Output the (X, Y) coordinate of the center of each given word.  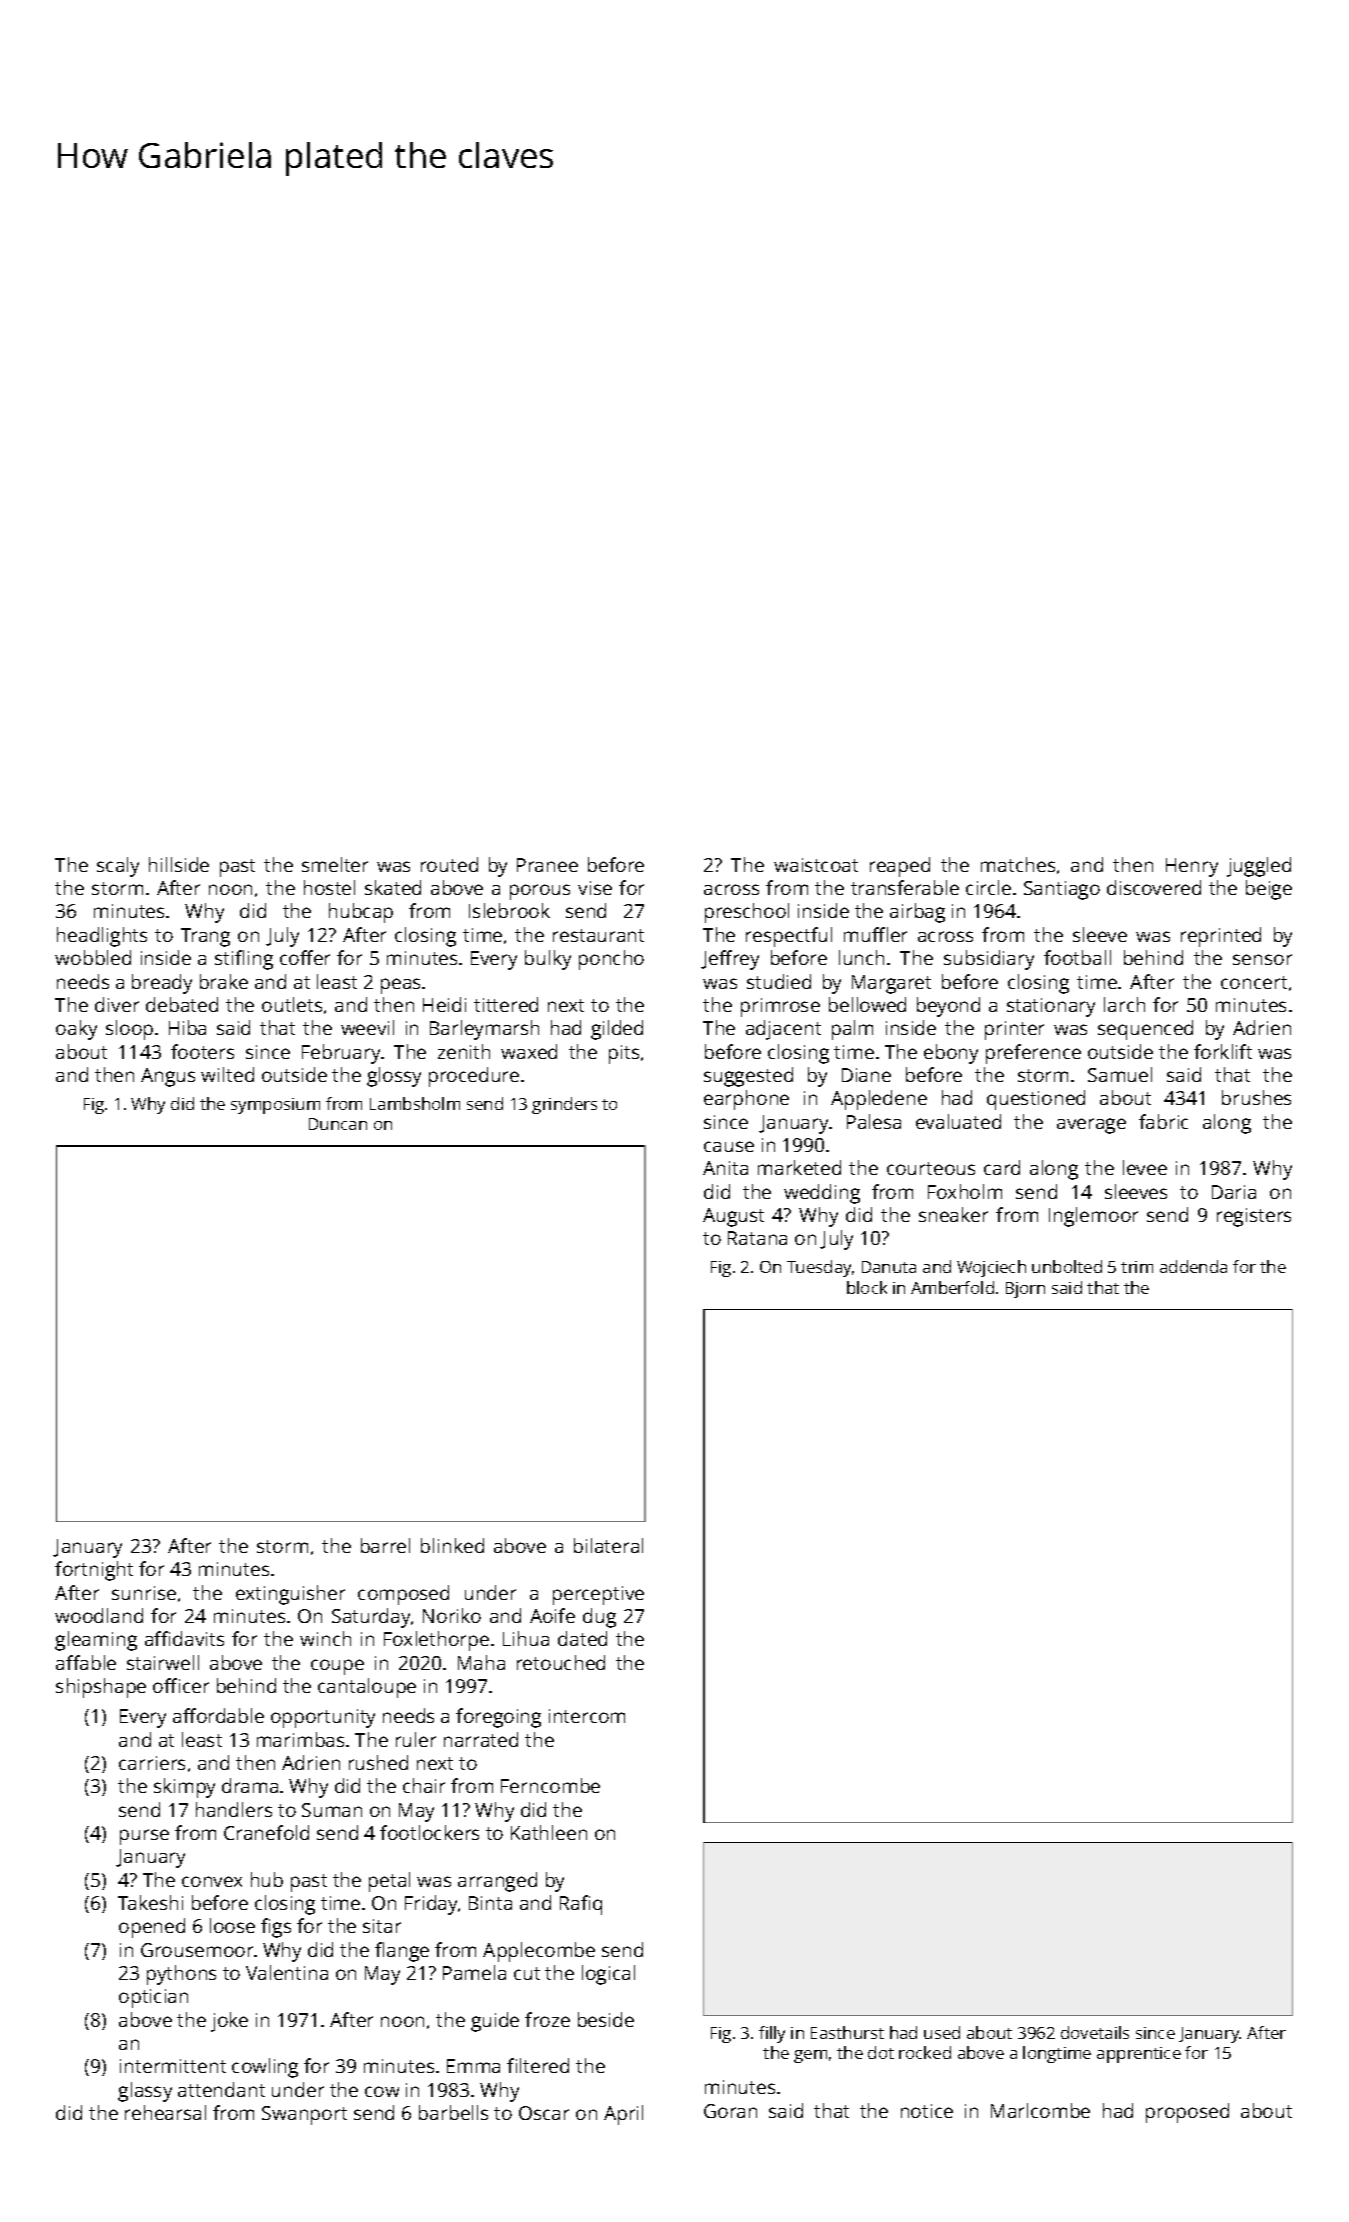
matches (1018, 864)
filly (772, 2034)
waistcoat (816, 865)
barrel (385, 1545)
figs (276, 1928)
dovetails (1095, 2032)
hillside (179, 864)
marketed (799, 1167)
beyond (948, 1007)
